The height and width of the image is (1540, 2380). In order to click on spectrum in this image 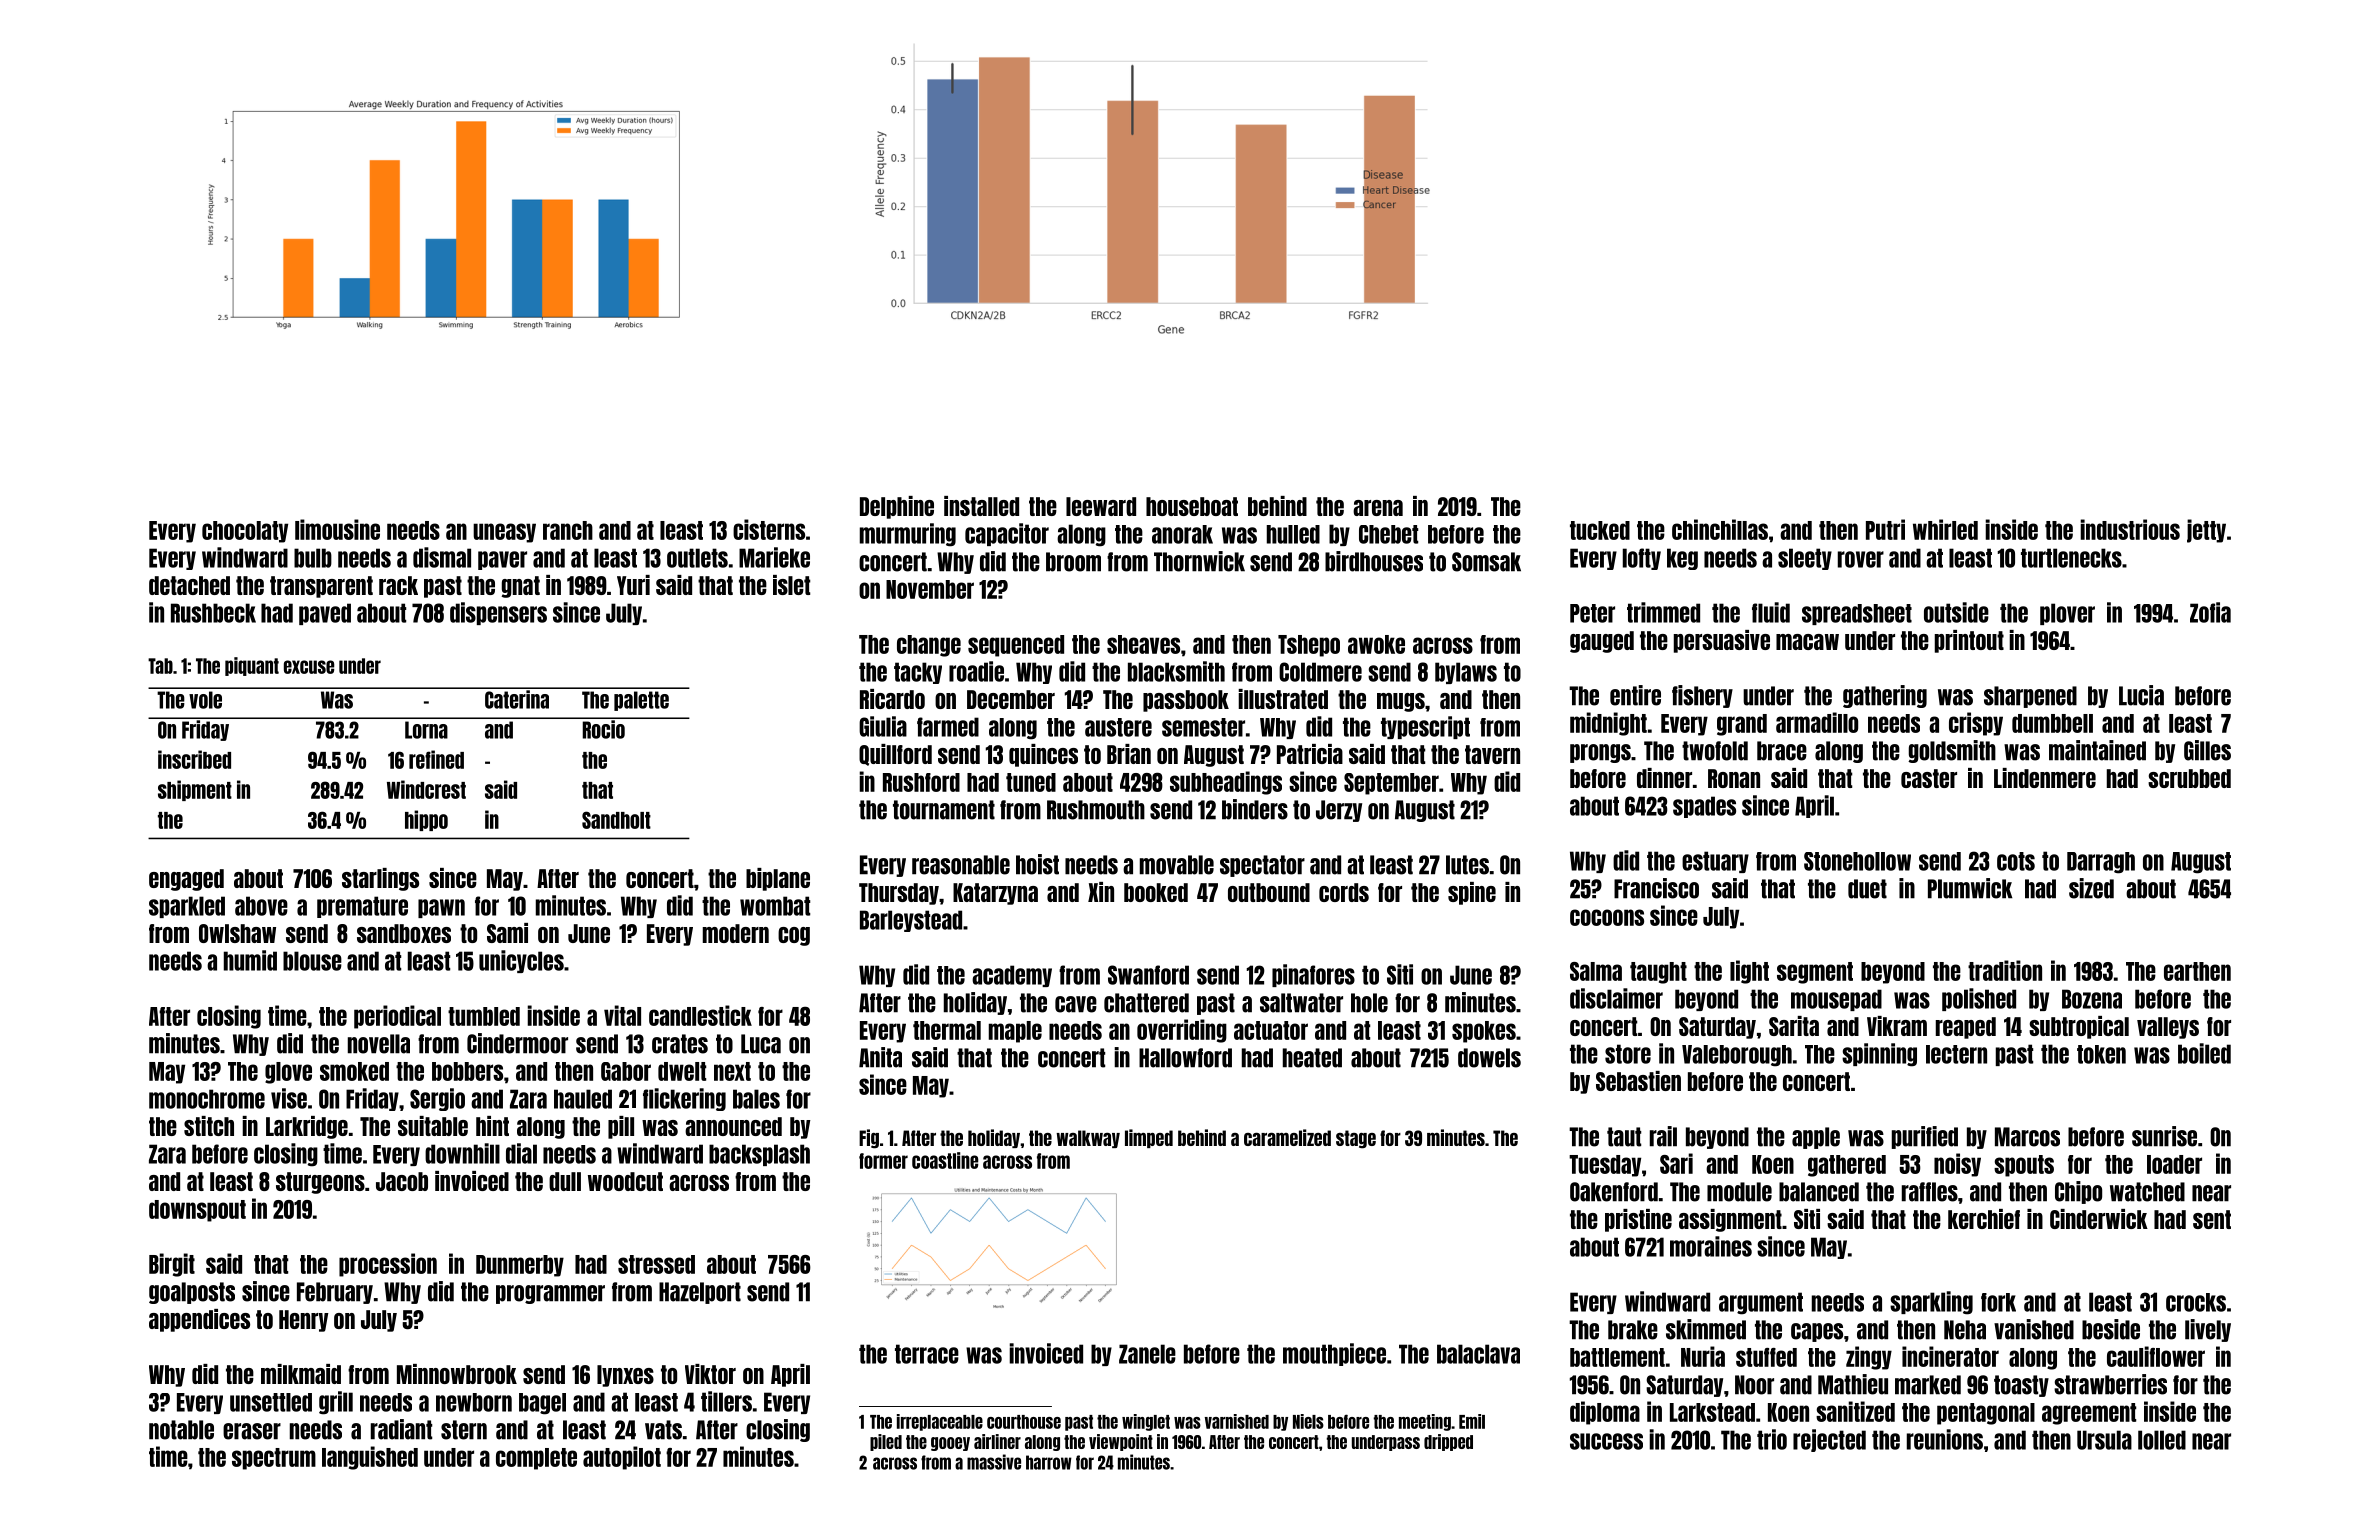, I will do `click(274, 1459)`.
